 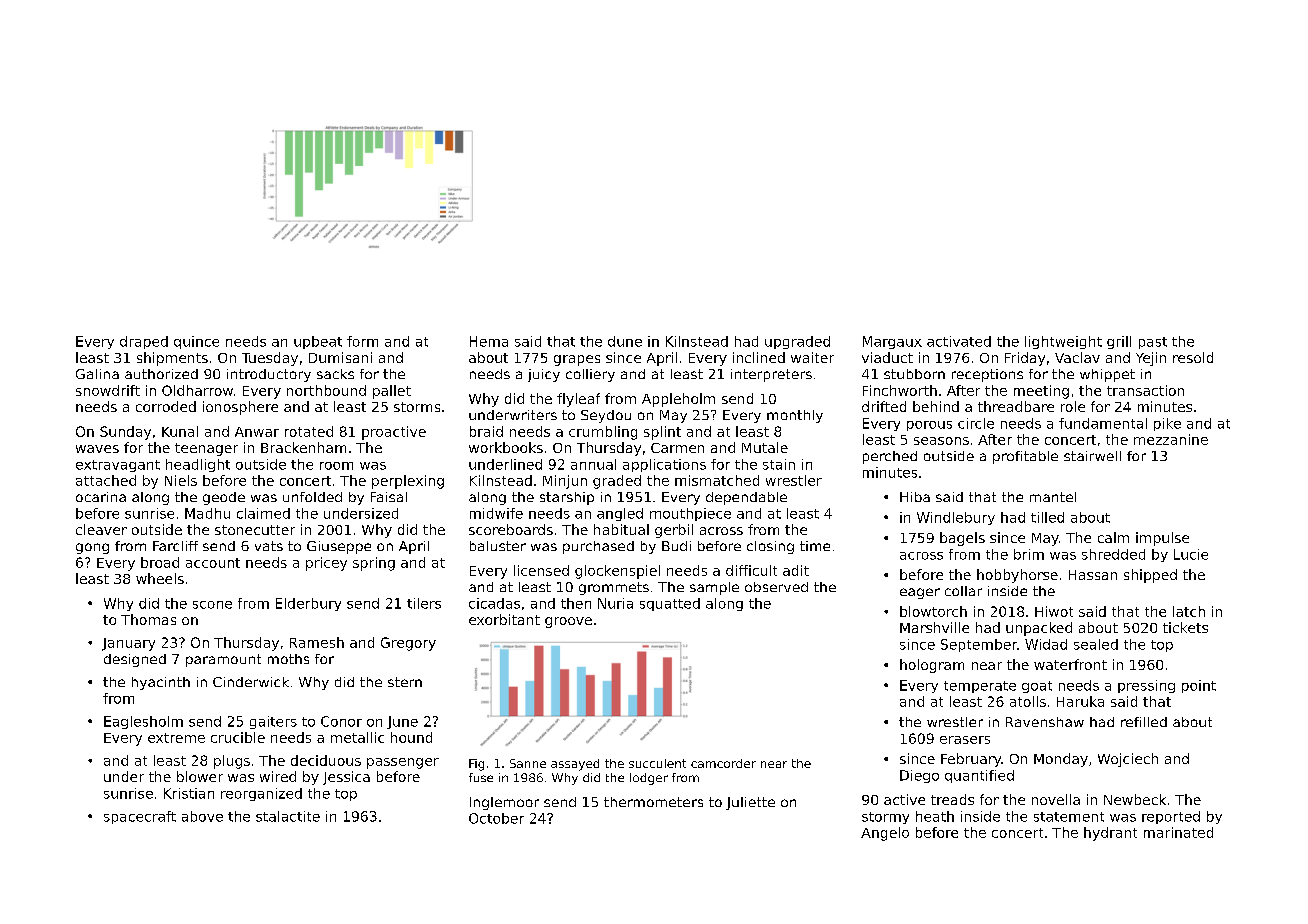 I want to click on latch, so click(x=1189, y=611).
